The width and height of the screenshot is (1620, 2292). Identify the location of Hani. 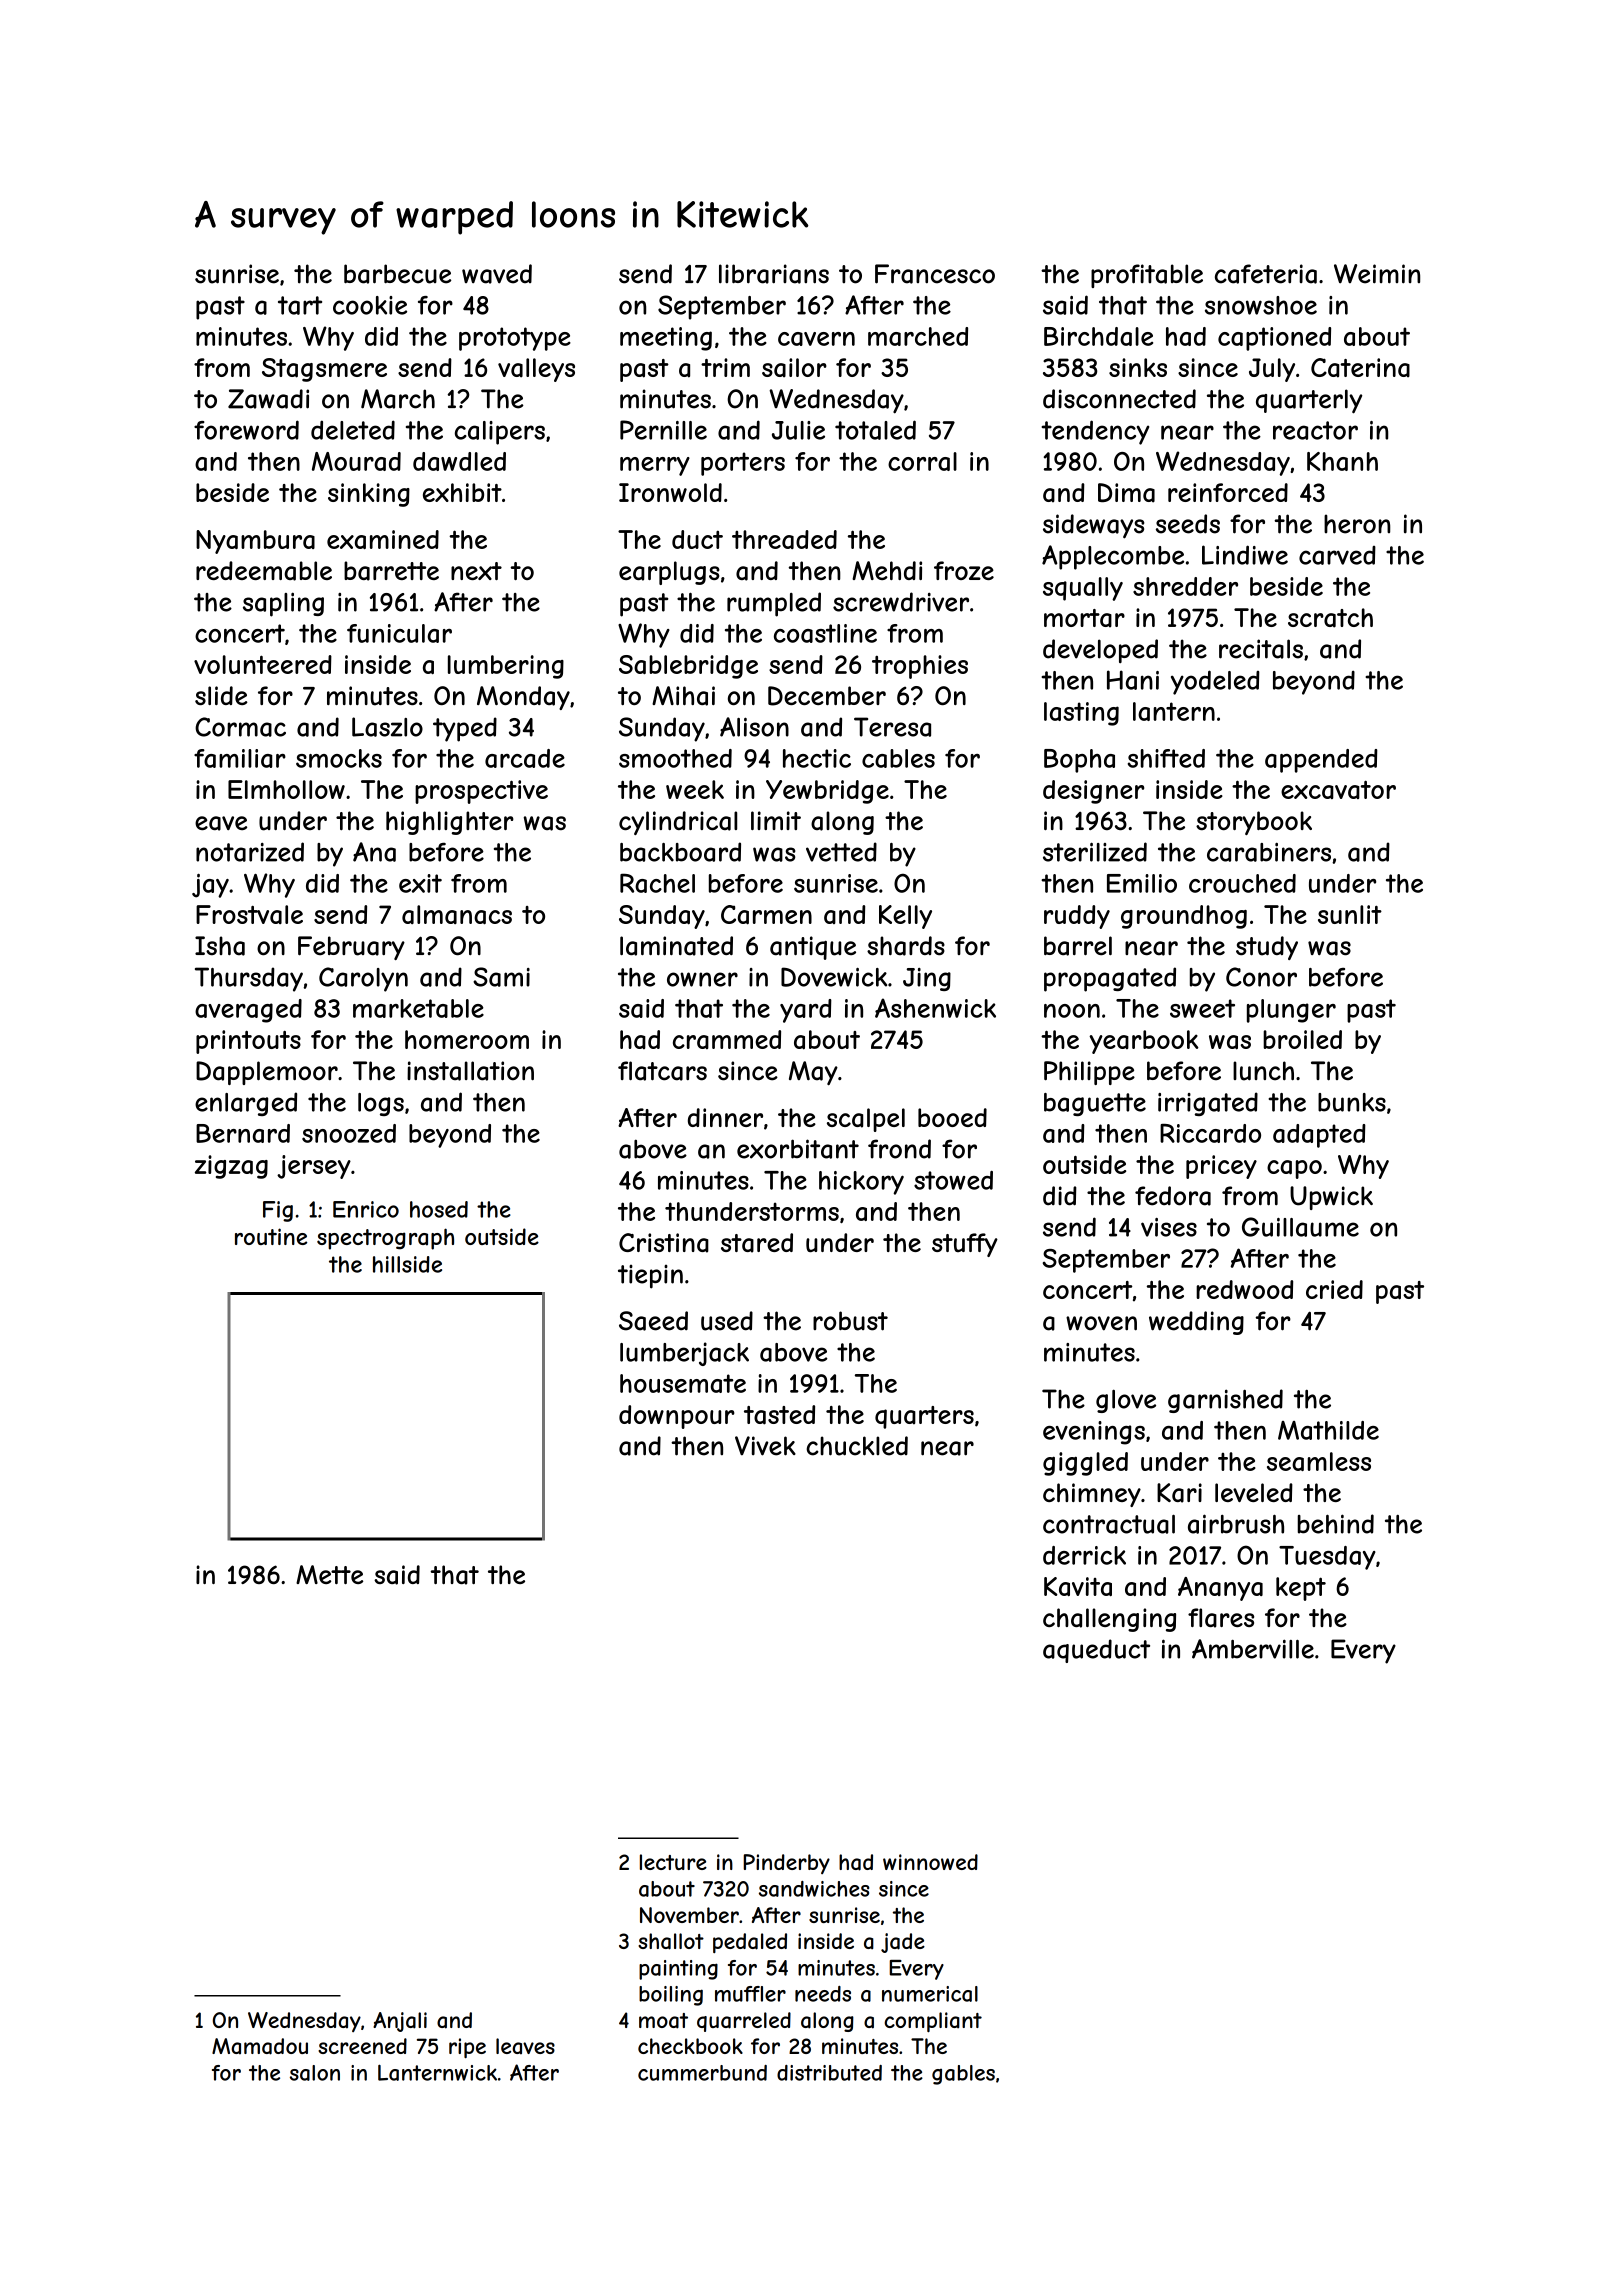
(1133, 680).
